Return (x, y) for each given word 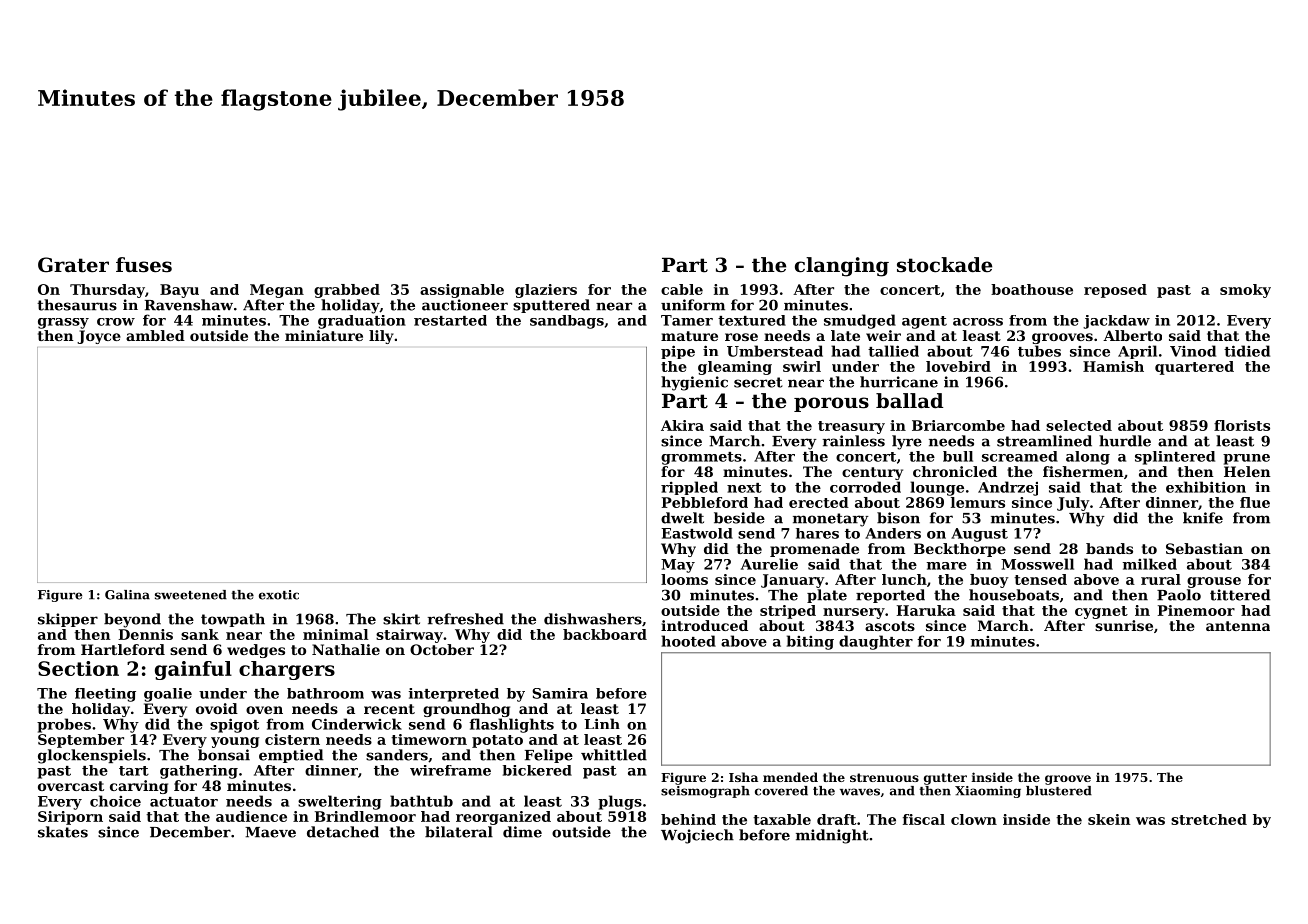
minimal (335, 634)
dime (522, 832)
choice (115, 801)
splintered (1175, 458)
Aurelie (769, 564)
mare (947, 566)
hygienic (694, 383)
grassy (63, 323)
